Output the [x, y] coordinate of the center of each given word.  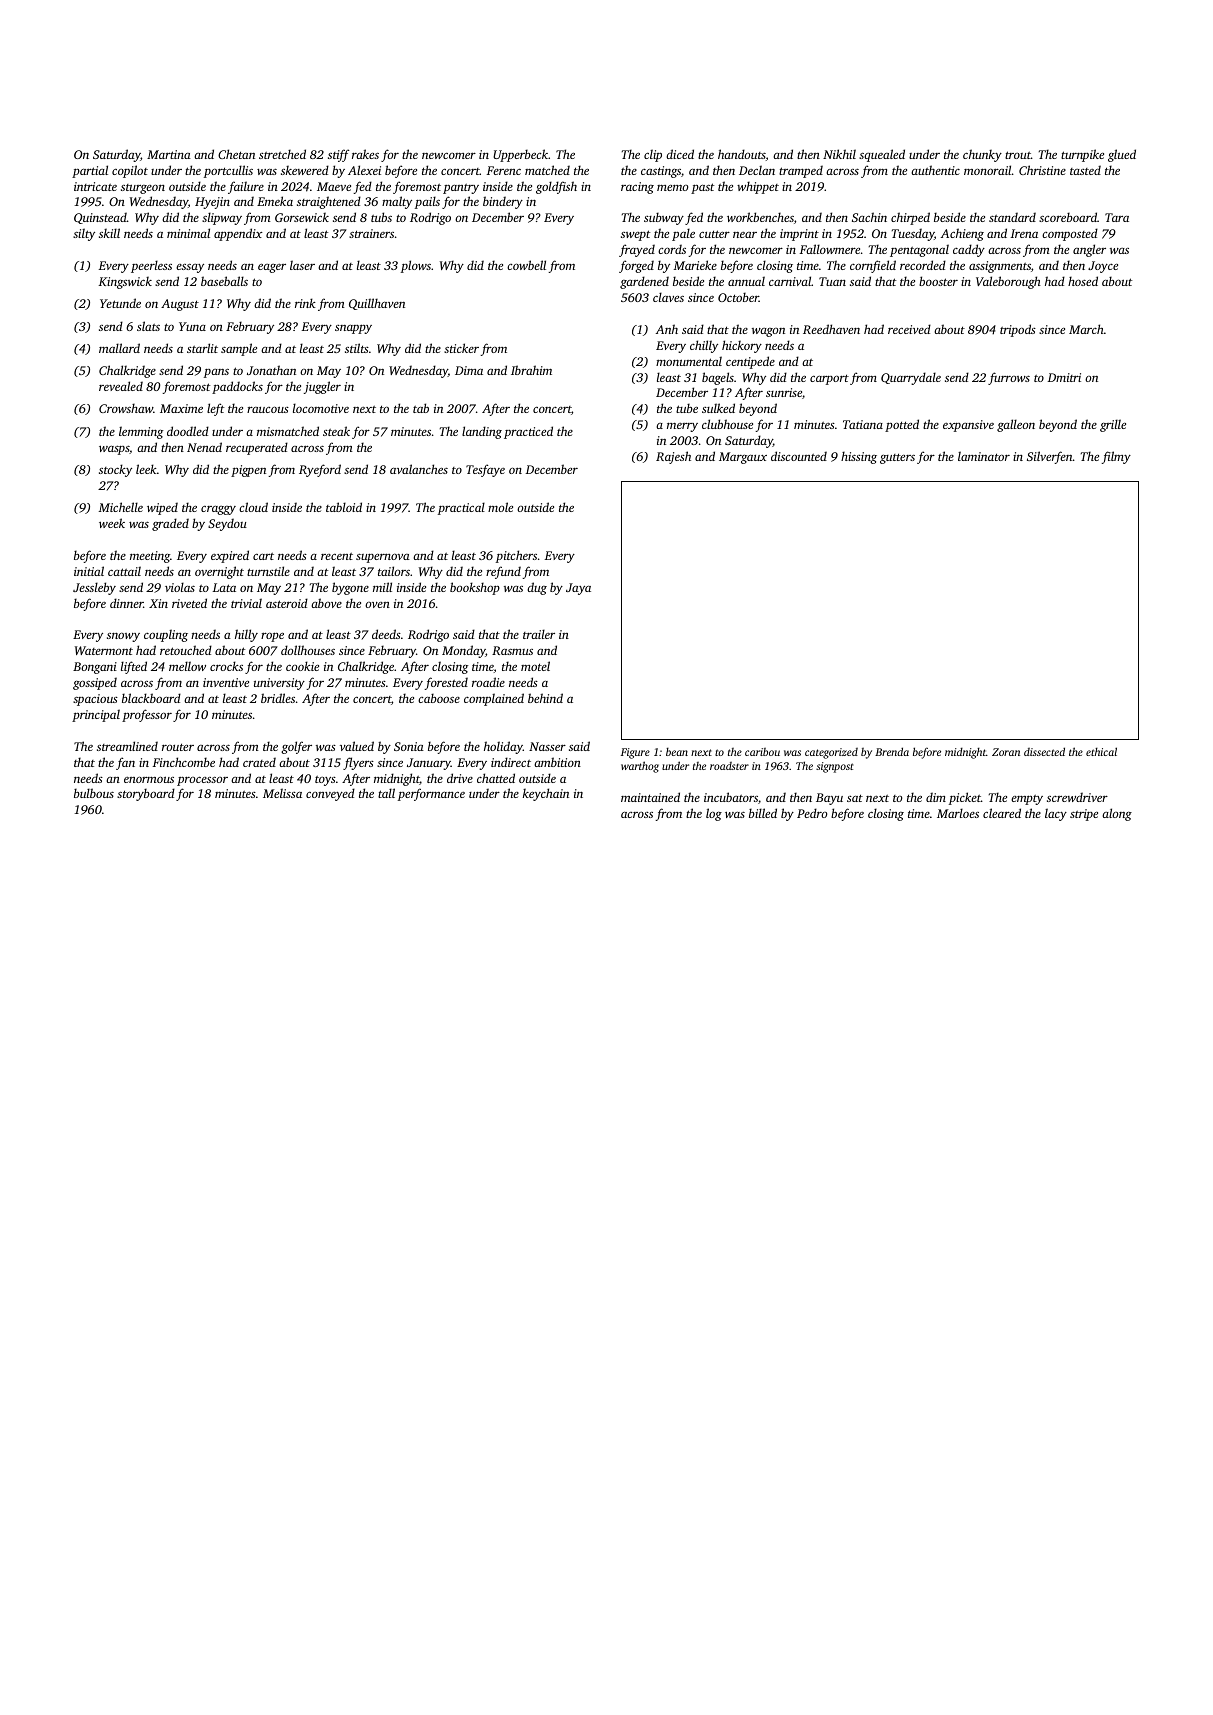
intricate [95, 186]
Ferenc [504, 170]
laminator [984, 456]
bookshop [475, 588]
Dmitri [1064, 377]
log [714, 814]
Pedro [812, 813]
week [112, 523]
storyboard [146, 794]
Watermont [104, 650]
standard [1012, 217]
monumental [689, 361]
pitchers [516, 556]
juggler [322, 387]
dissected [1044, 751]
